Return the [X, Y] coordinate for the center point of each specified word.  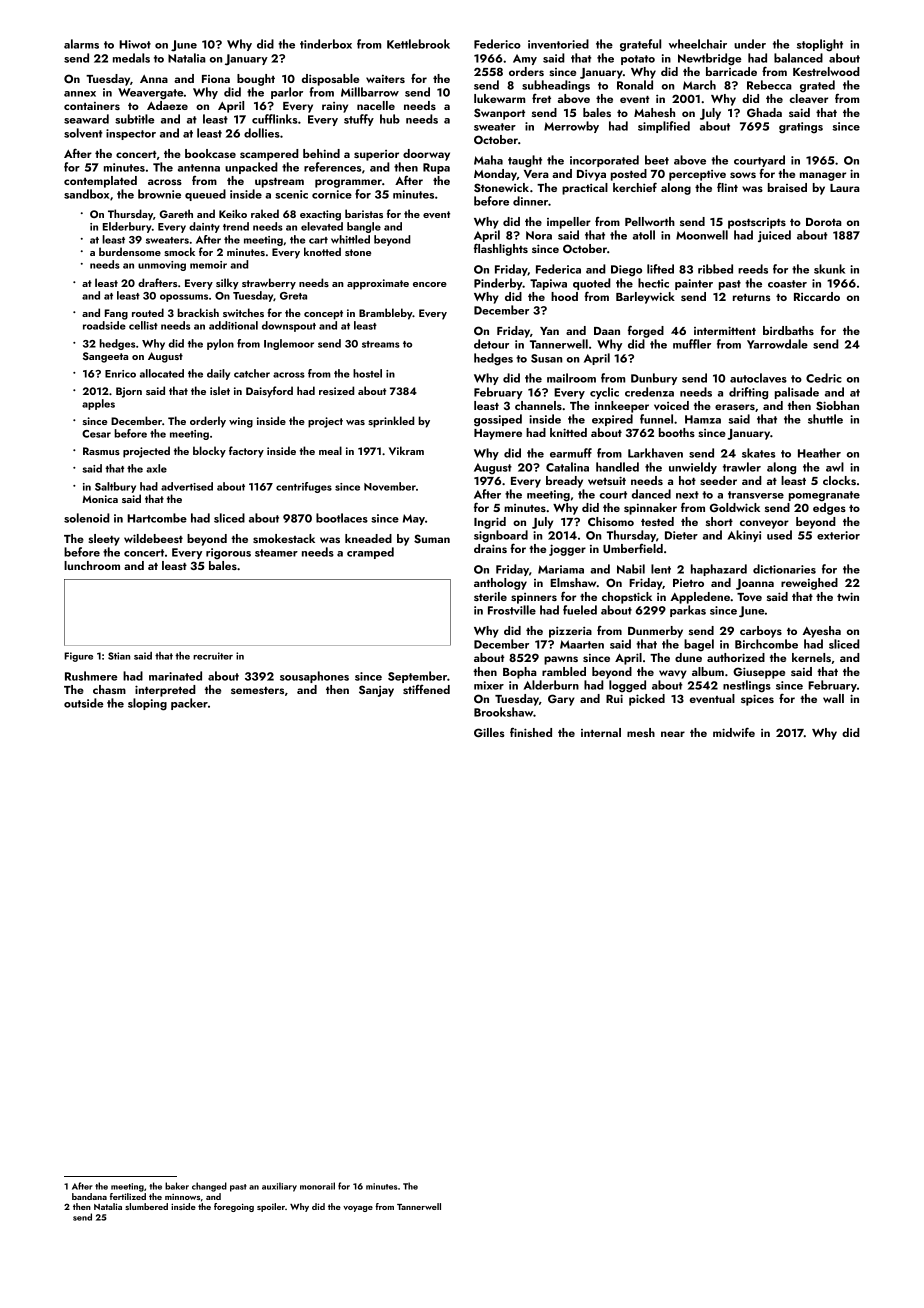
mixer [489, 685]
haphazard [719, 570]
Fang [116, 314]
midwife [734, 732]
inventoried [558, 44]
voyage [358, 1209]
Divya [591, 175]
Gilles [489, 732]
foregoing [234, 1207]
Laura [845, 188]
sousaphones [314, 677]
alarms [81, 44]
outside [84, 703]
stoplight [820, 45]
